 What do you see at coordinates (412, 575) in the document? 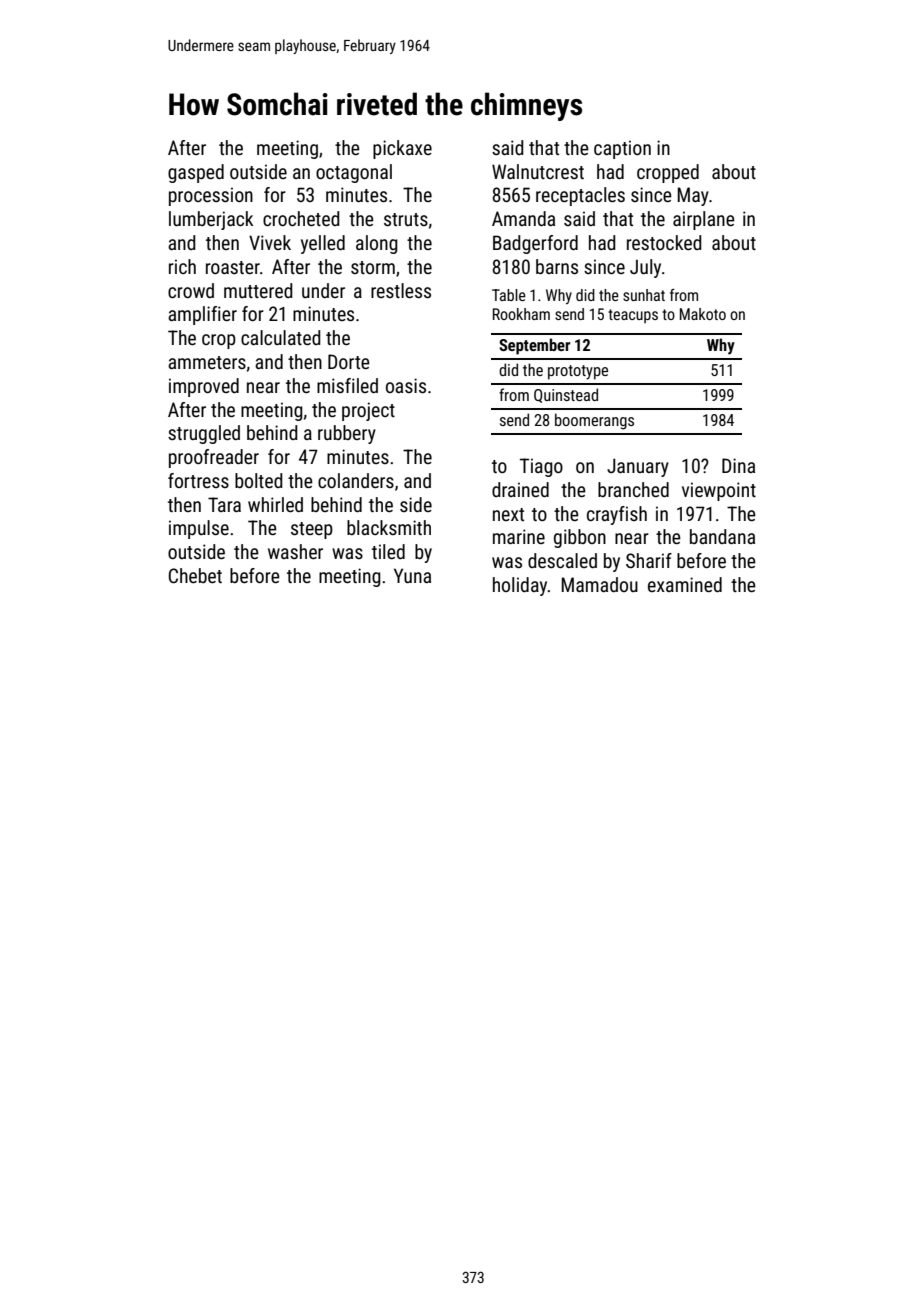
I see `Yuna` at bounding box center [412, 575].
